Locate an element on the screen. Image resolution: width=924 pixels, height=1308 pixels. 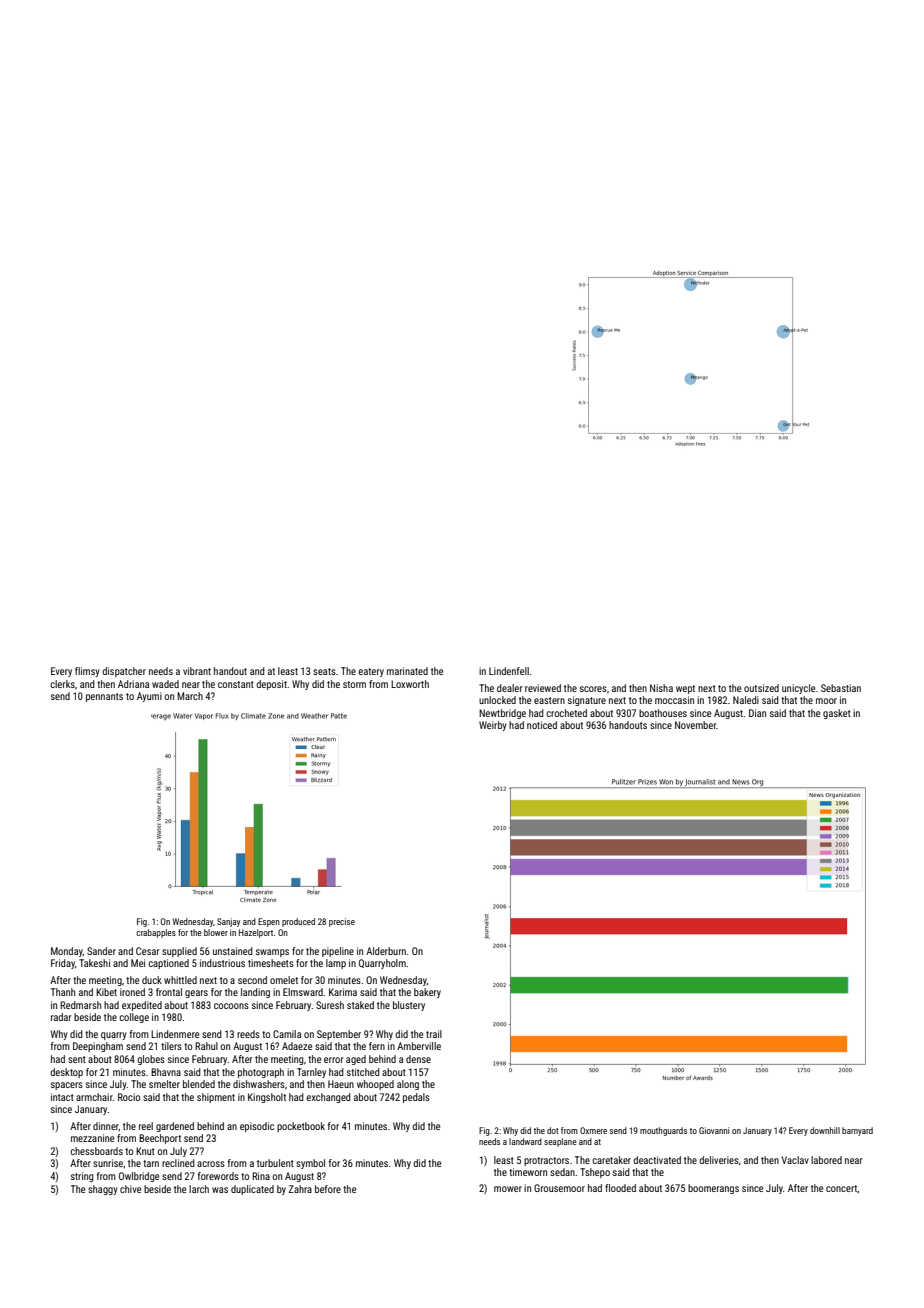
mezzanine is located at coordinates (92, 1138).
